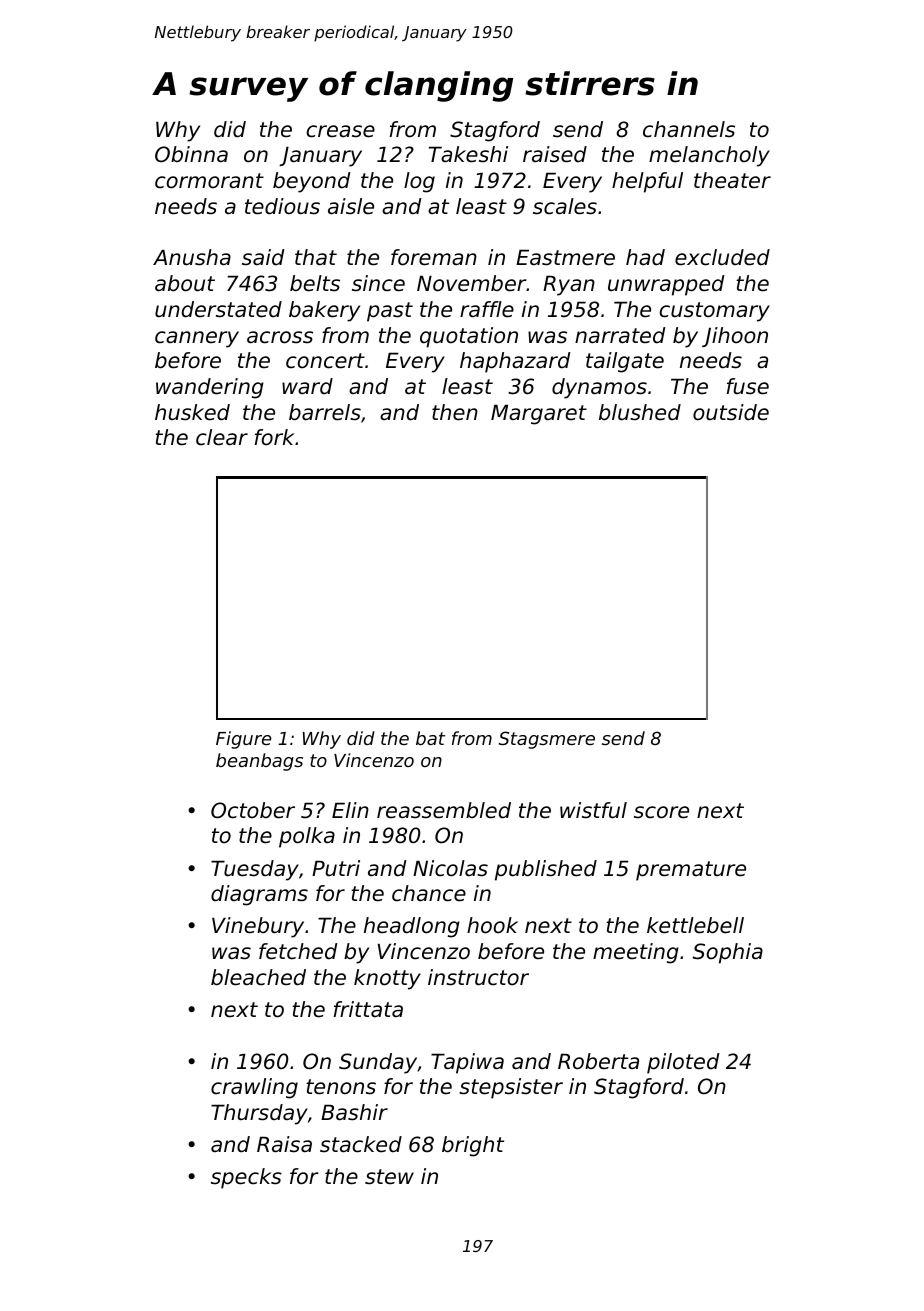 This image has height=1311, width=924. I want to click on fuse, so click(748, 386).
